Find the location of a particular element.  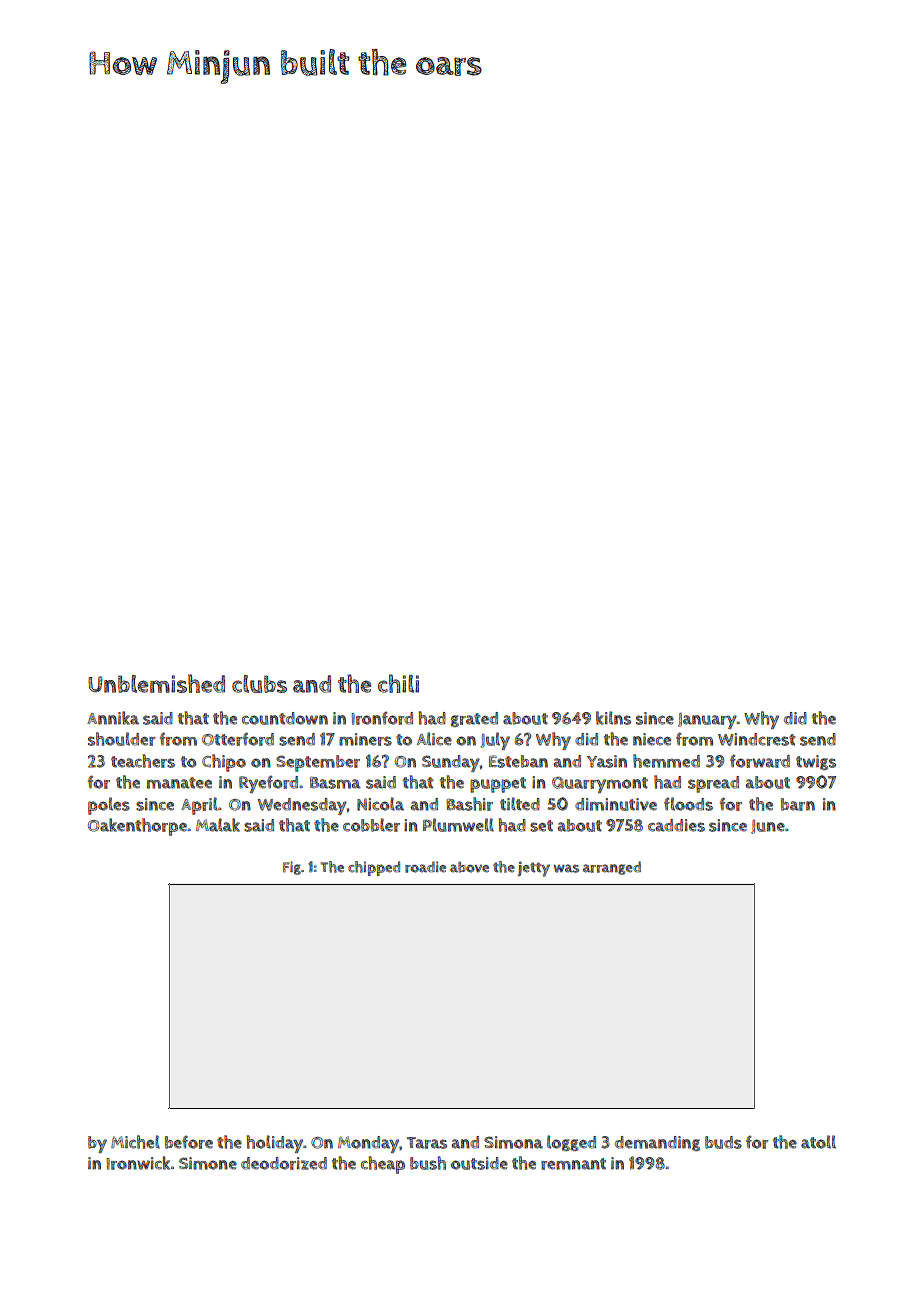

cheap is located at coordinates (383, 1165).
